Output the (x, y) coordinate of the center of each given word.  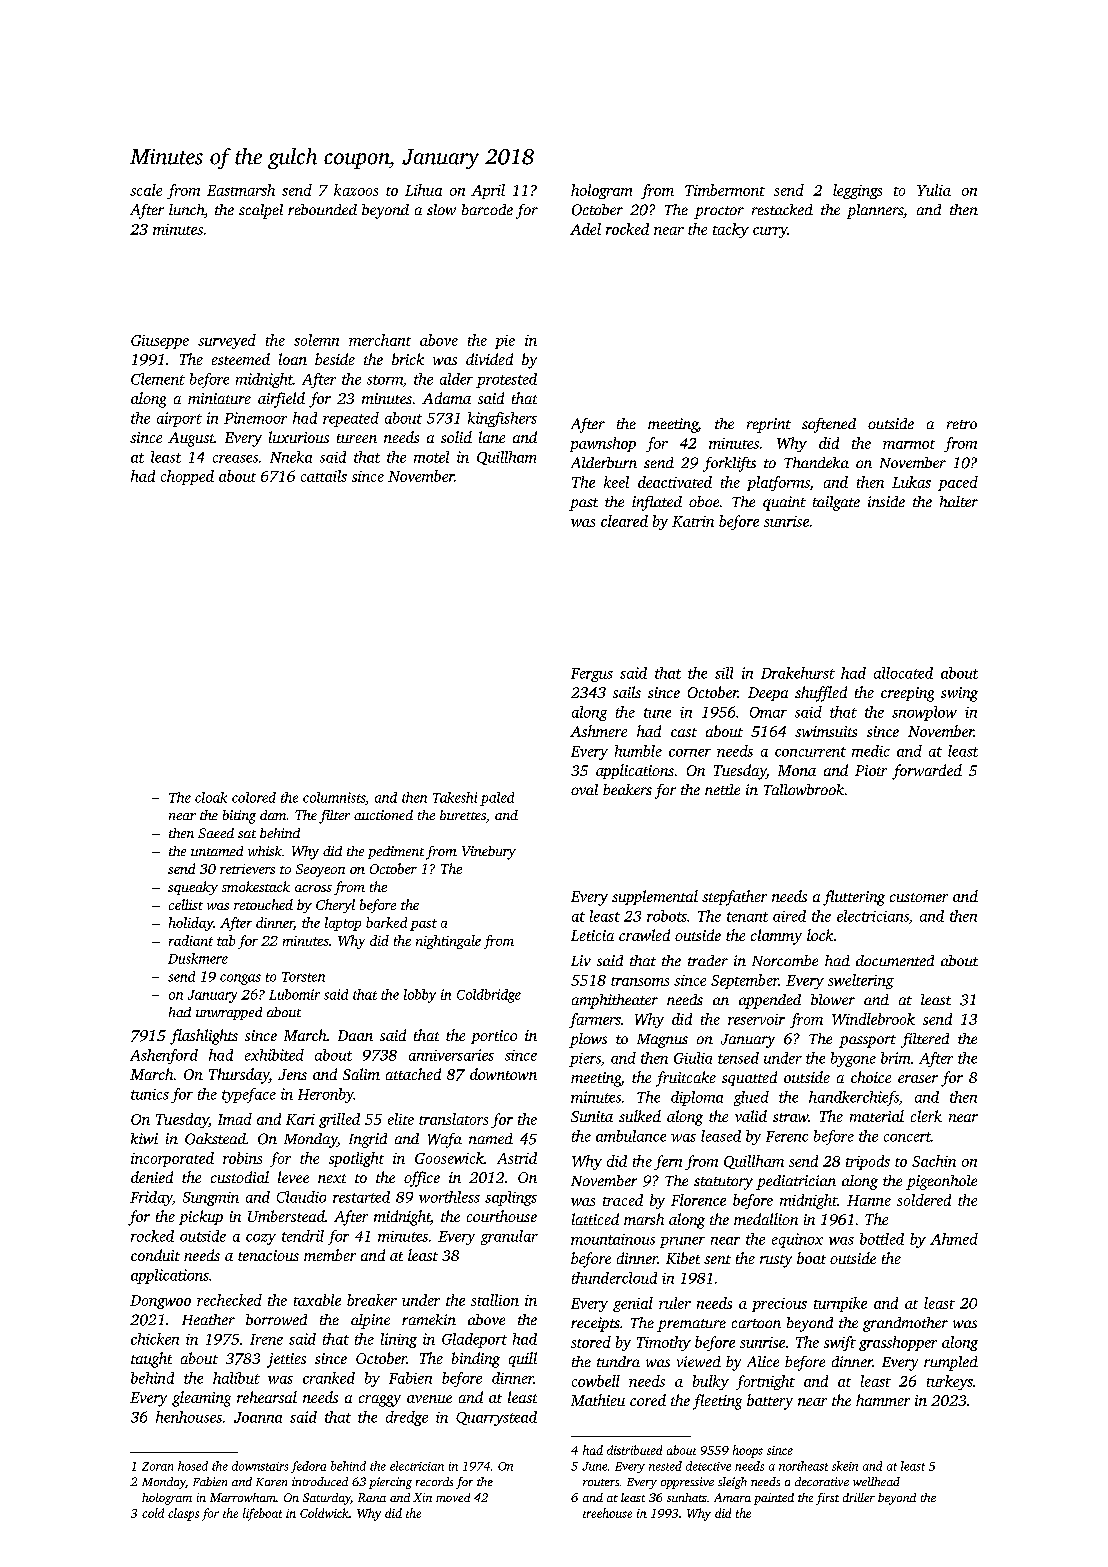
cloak (211, 797)
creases (235, 459)
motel (431, 457)
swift (840, 1343)
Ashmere (598, 731)
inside (886, 501)
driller (859, 1497)
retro (962, 424)
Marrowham (243, 1497)
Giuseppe (160, 342)
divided (489, 359)
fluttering (854, 898)
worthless (449, 1197)
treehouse (607, 1513)
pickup (201, 1217)
